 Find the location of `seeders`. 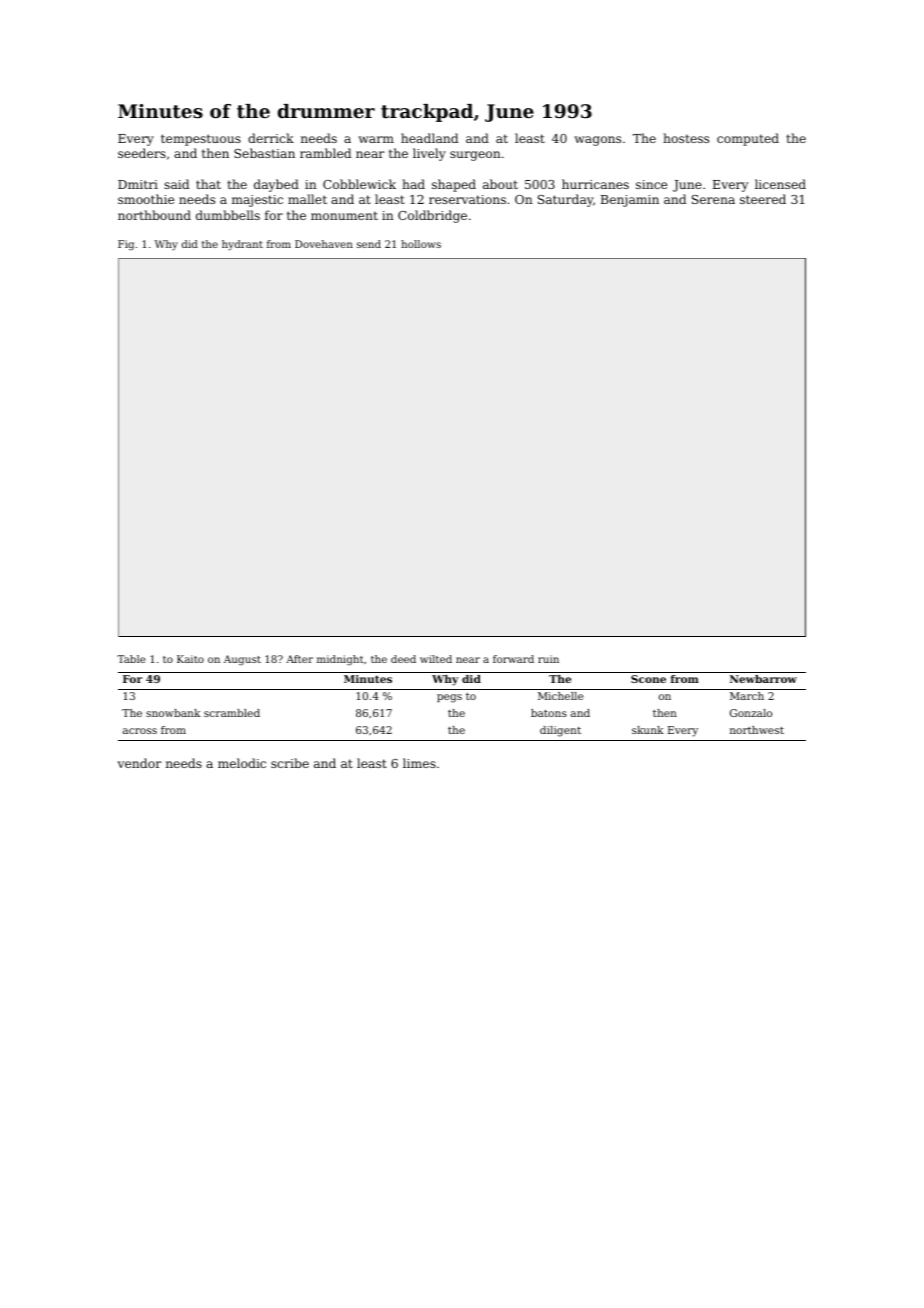

seeders is located at coordinates (142, 153).
